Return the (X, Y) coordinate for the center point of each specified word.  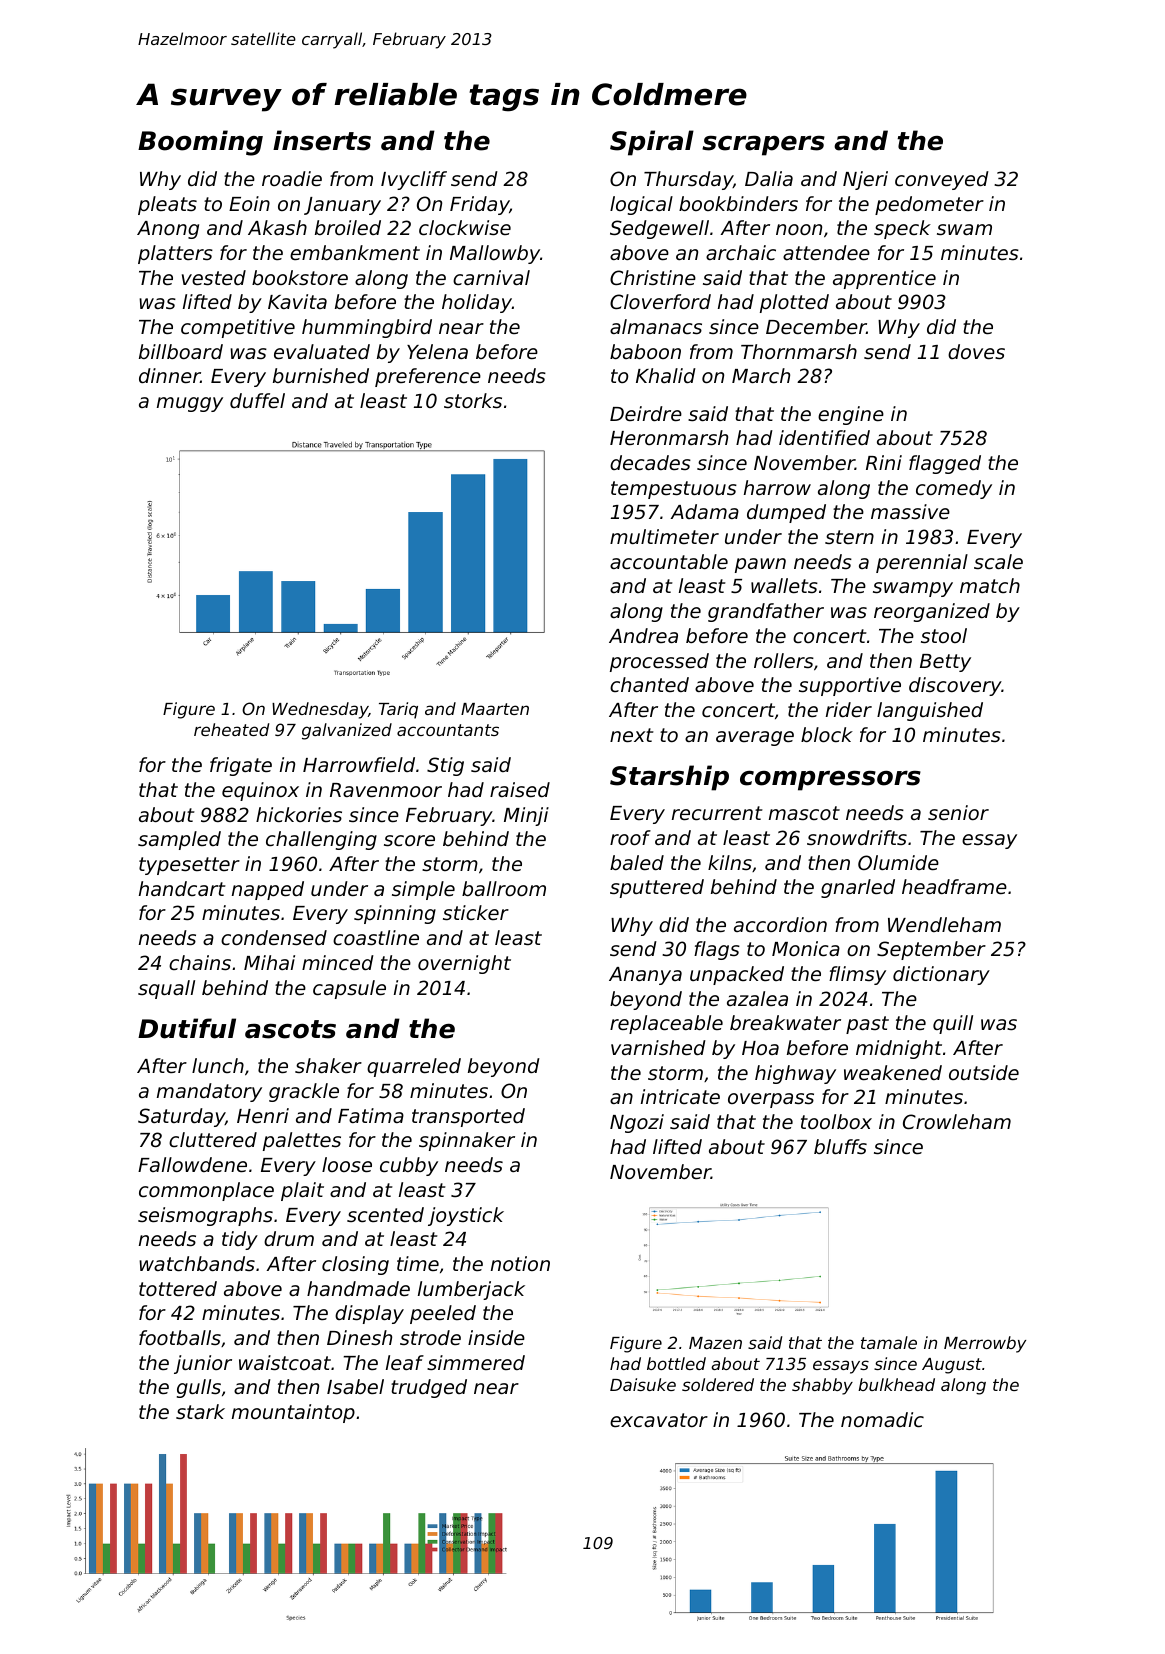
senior (958, 812)
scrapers (763, 145)
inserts (322, 140)
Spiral (652, 143)
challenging (321, 840)
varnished (658, 1047)
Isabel (355, 1386)
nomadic (882, 1419)
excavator (659, 1420)
